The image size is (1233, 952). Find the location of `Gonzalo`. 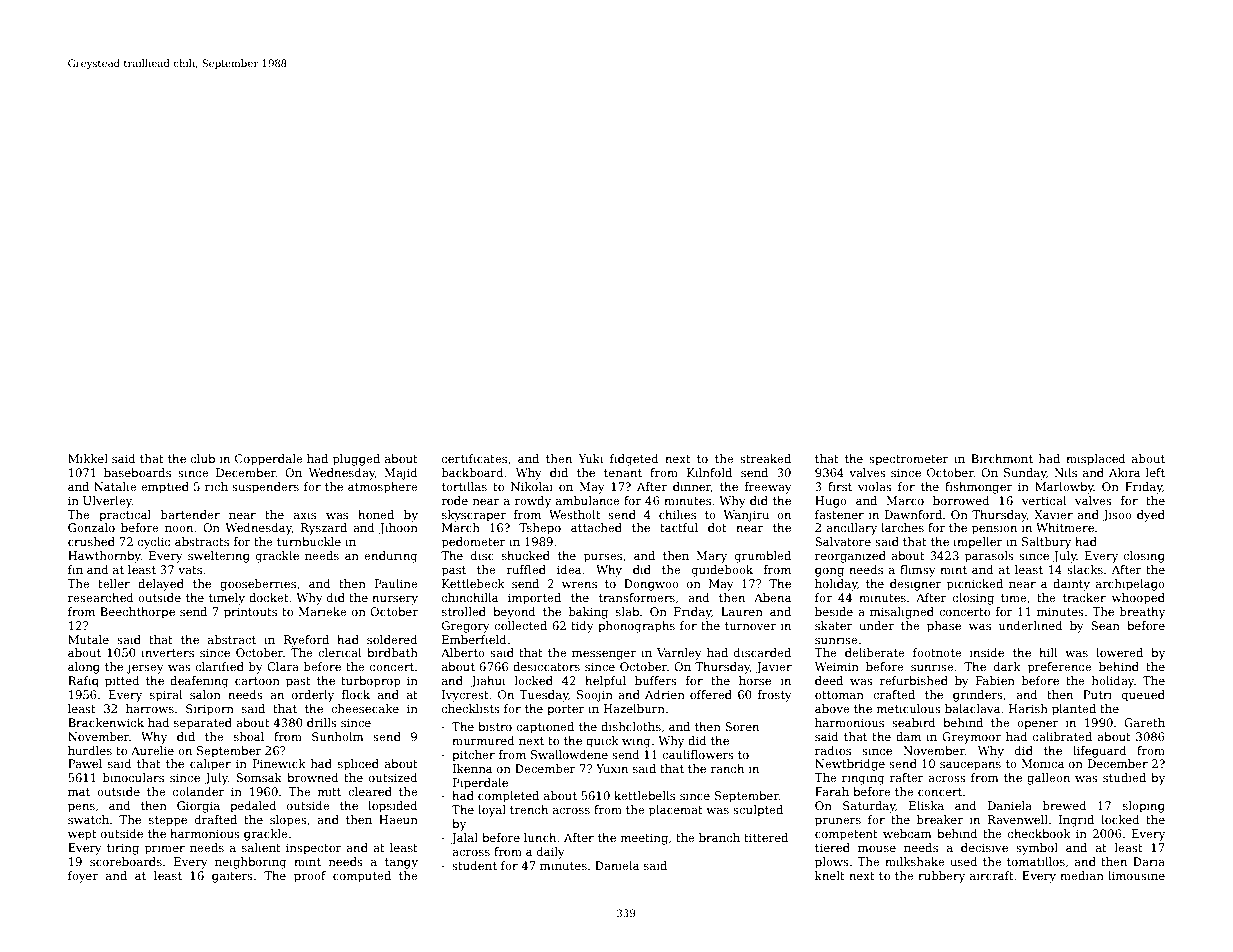

Gonzalo is located at coordinates (91, 527).
